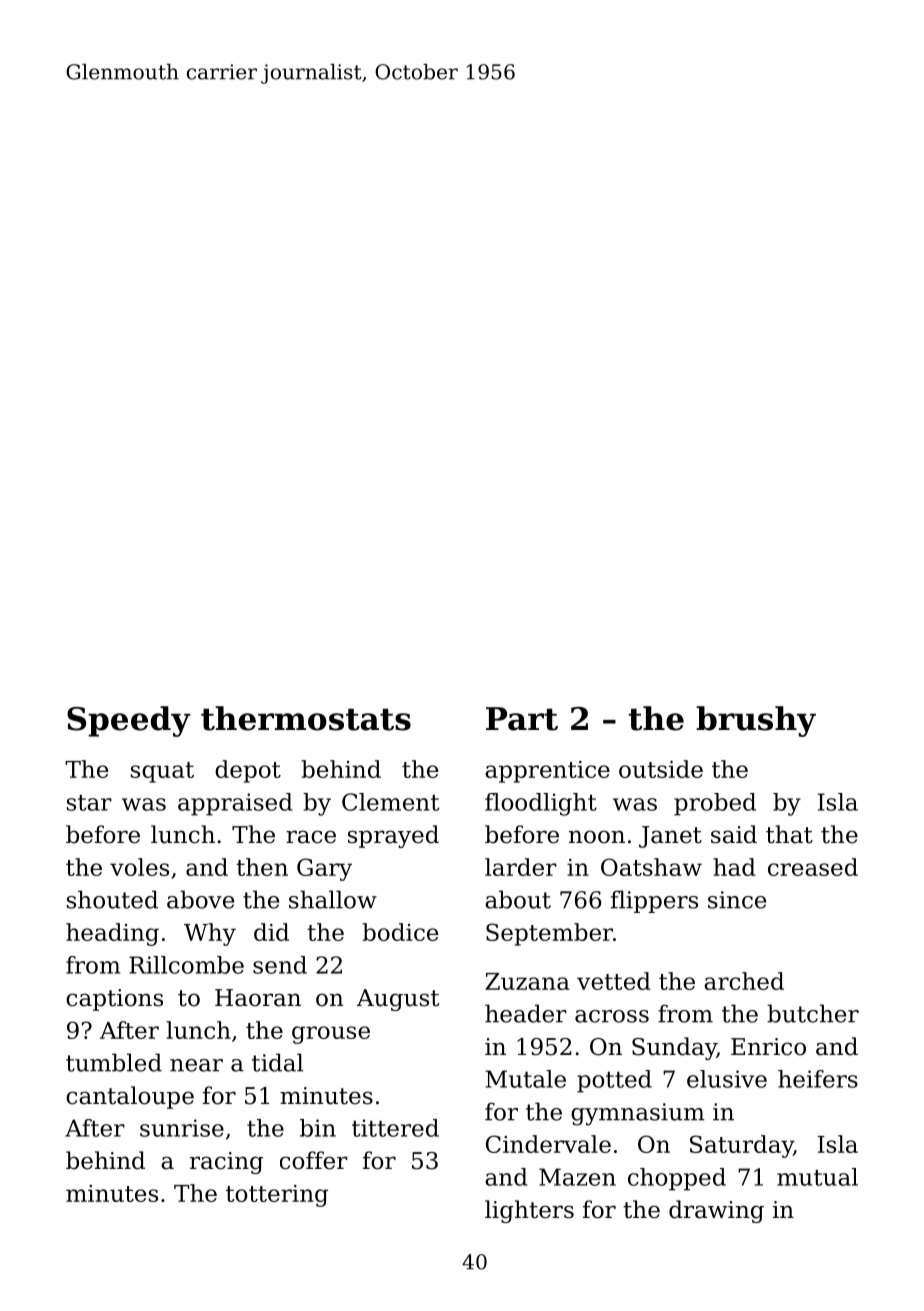  What do you see at coordinates (196, 1065) in the screenshot?
I see `near` at bounding box center [196, 1065].
